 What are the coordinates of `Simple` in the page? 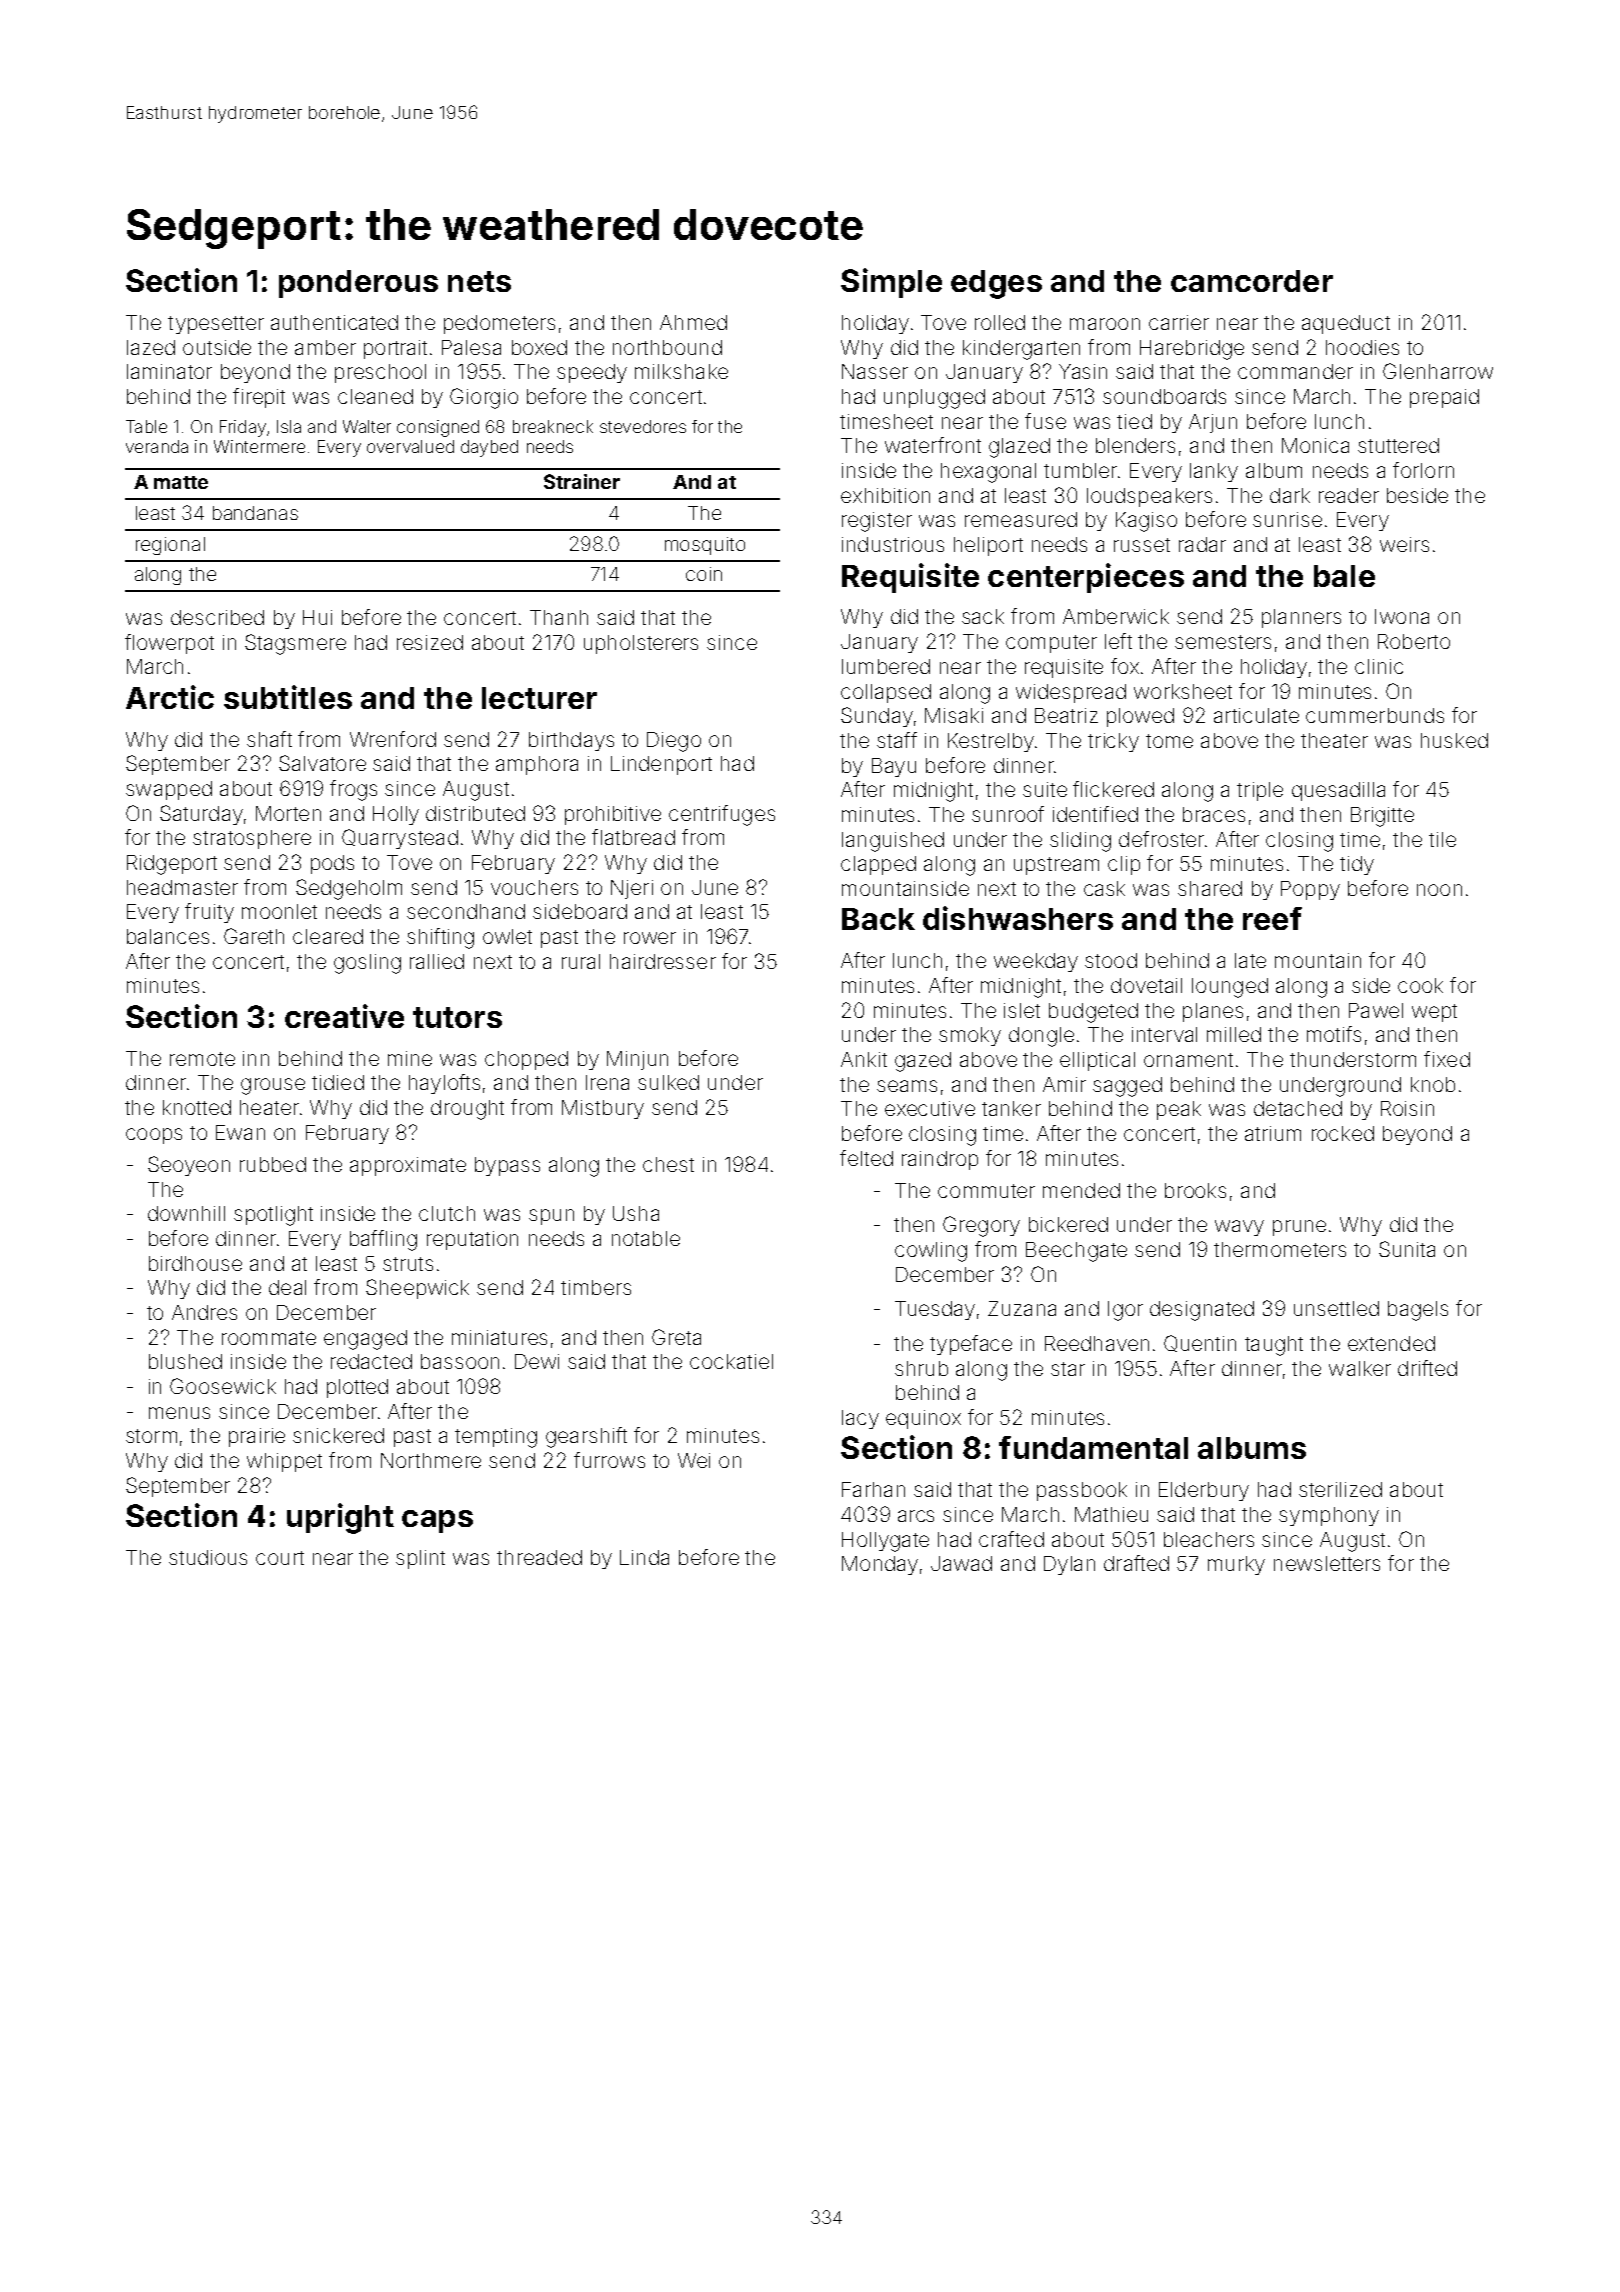 It's located at (891, 283).
